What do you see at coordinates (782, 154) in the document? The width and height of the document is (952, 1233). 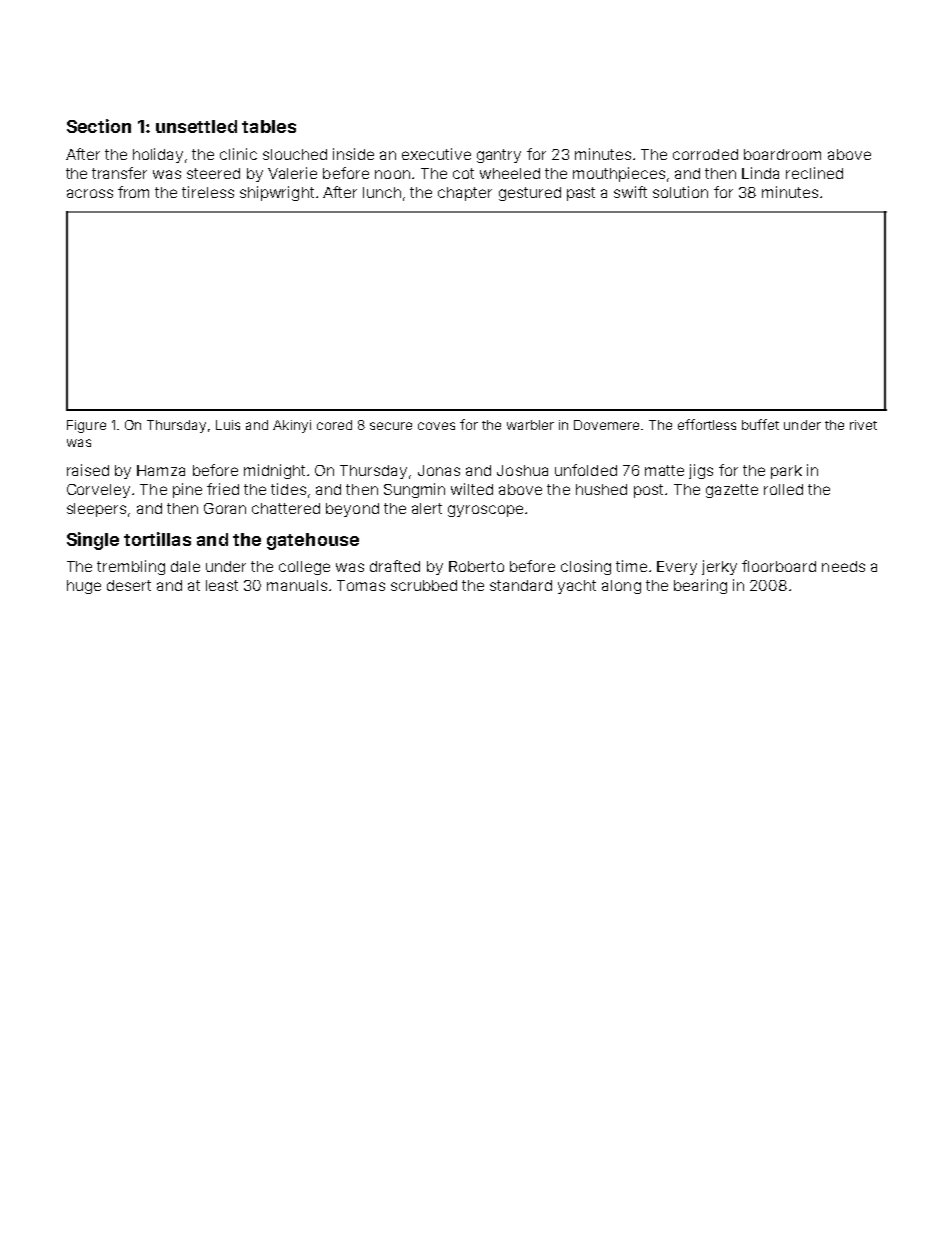 I see `boardroom` at bounding box center [782, 154].
